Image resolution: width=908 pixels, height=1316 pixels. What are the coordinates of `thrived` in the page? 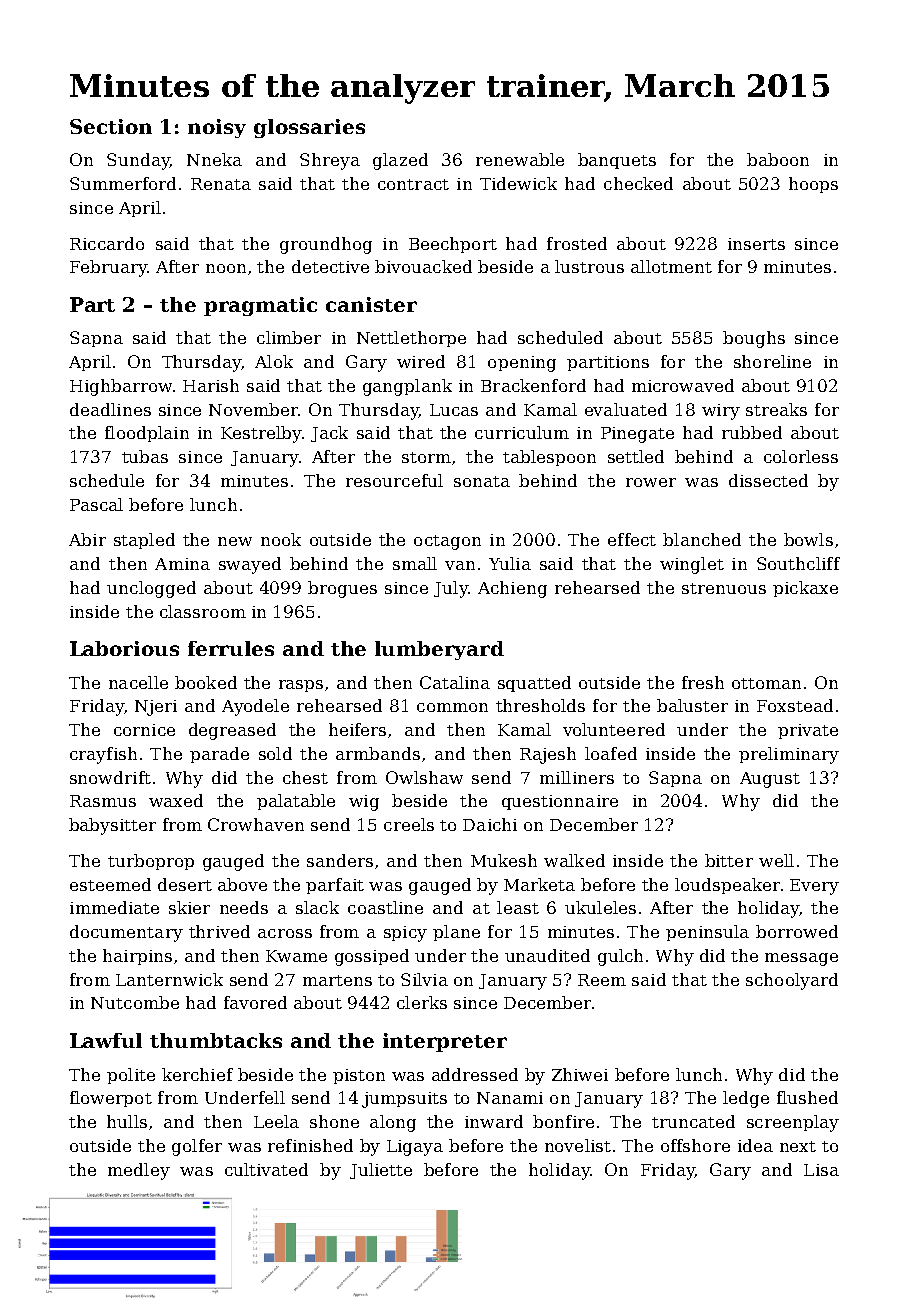 It's located at (219, 931).
